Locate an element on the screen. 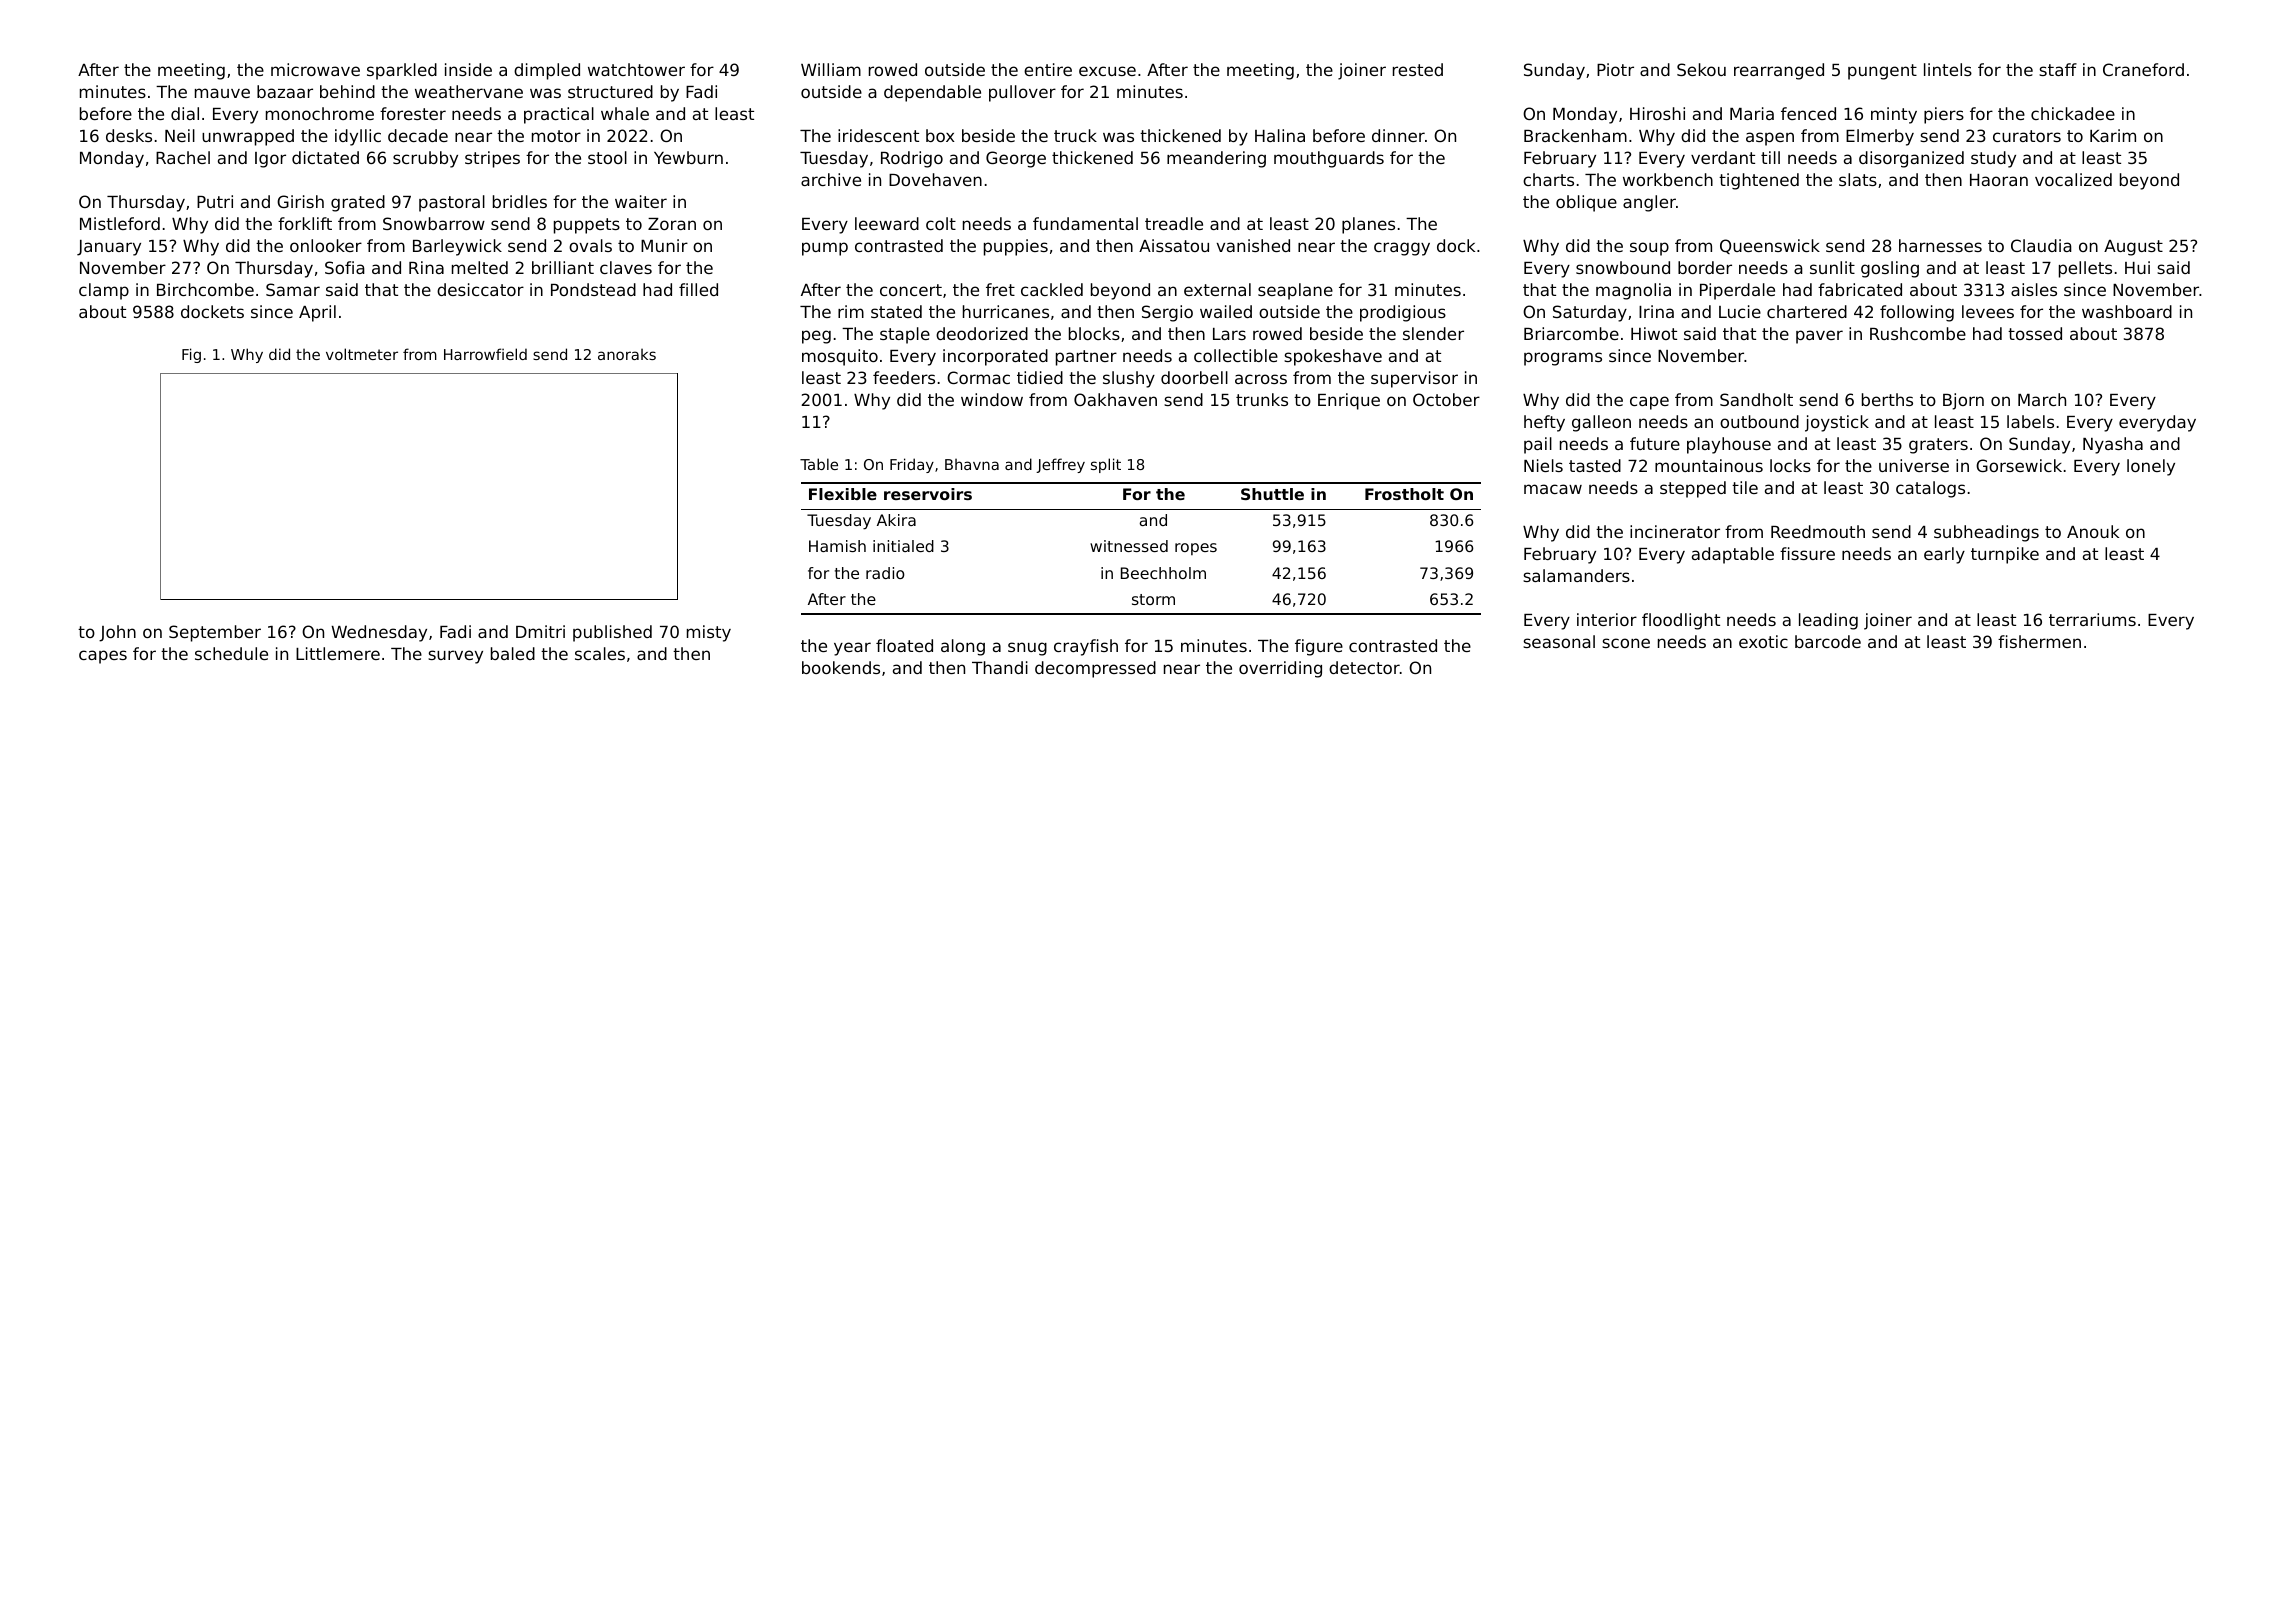 The height and width of the screenshot is (1614, 2282). rested is located at coordinates (1418, 69).
